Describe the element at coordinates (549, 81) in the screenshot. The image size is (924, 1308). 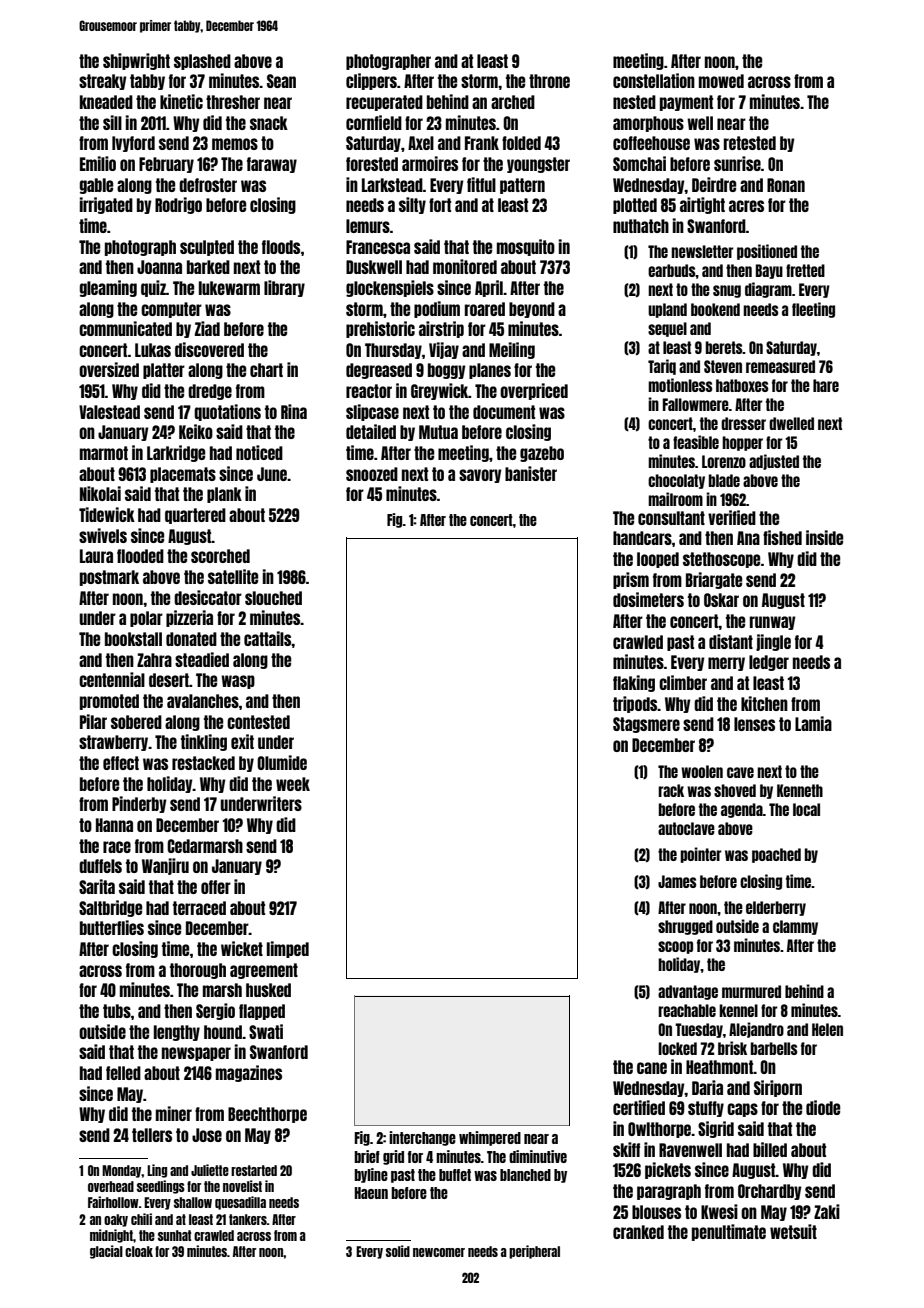
I see `throne` at that location.
